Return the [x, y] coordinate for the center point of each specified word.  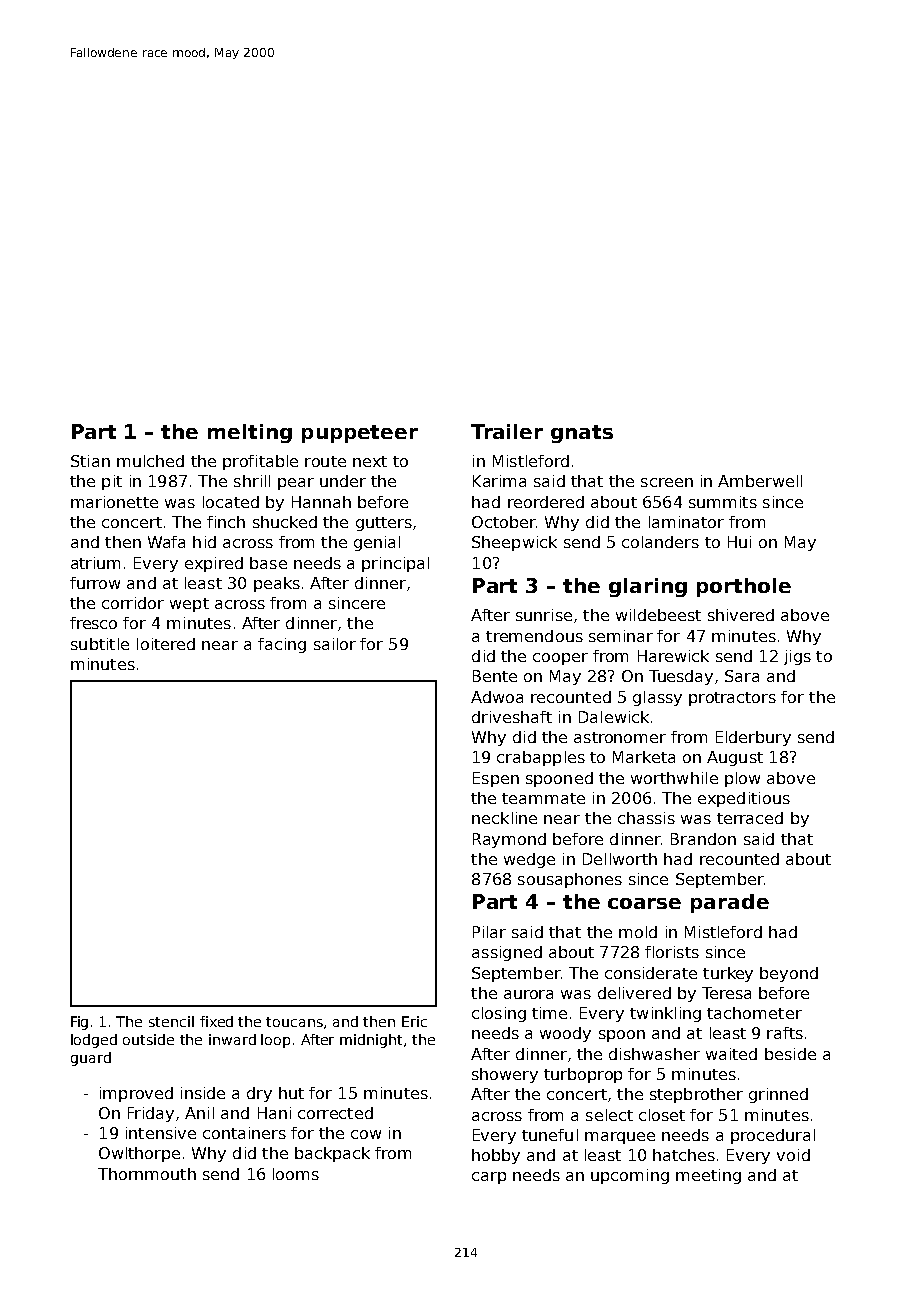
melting [250, 433]
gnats [582, 434]
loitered [166, 644]
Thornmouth [147, 1174]
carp [489, 1178]
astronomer [620, 737]
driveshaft [512, 717]
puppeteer [360, 434]
